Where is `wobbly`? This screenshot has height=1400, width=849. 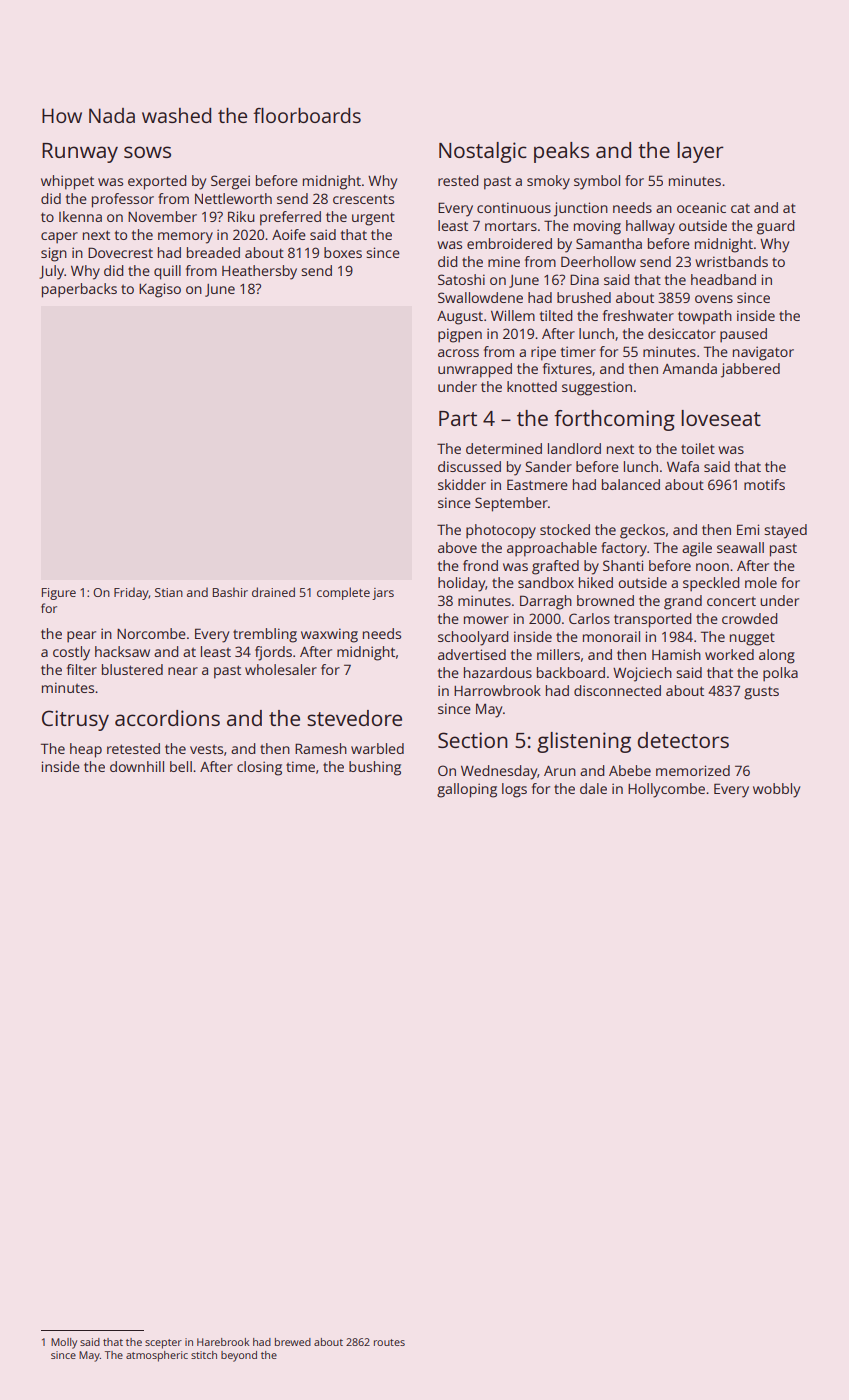 wobbly is located at coordinates (776, 790).
